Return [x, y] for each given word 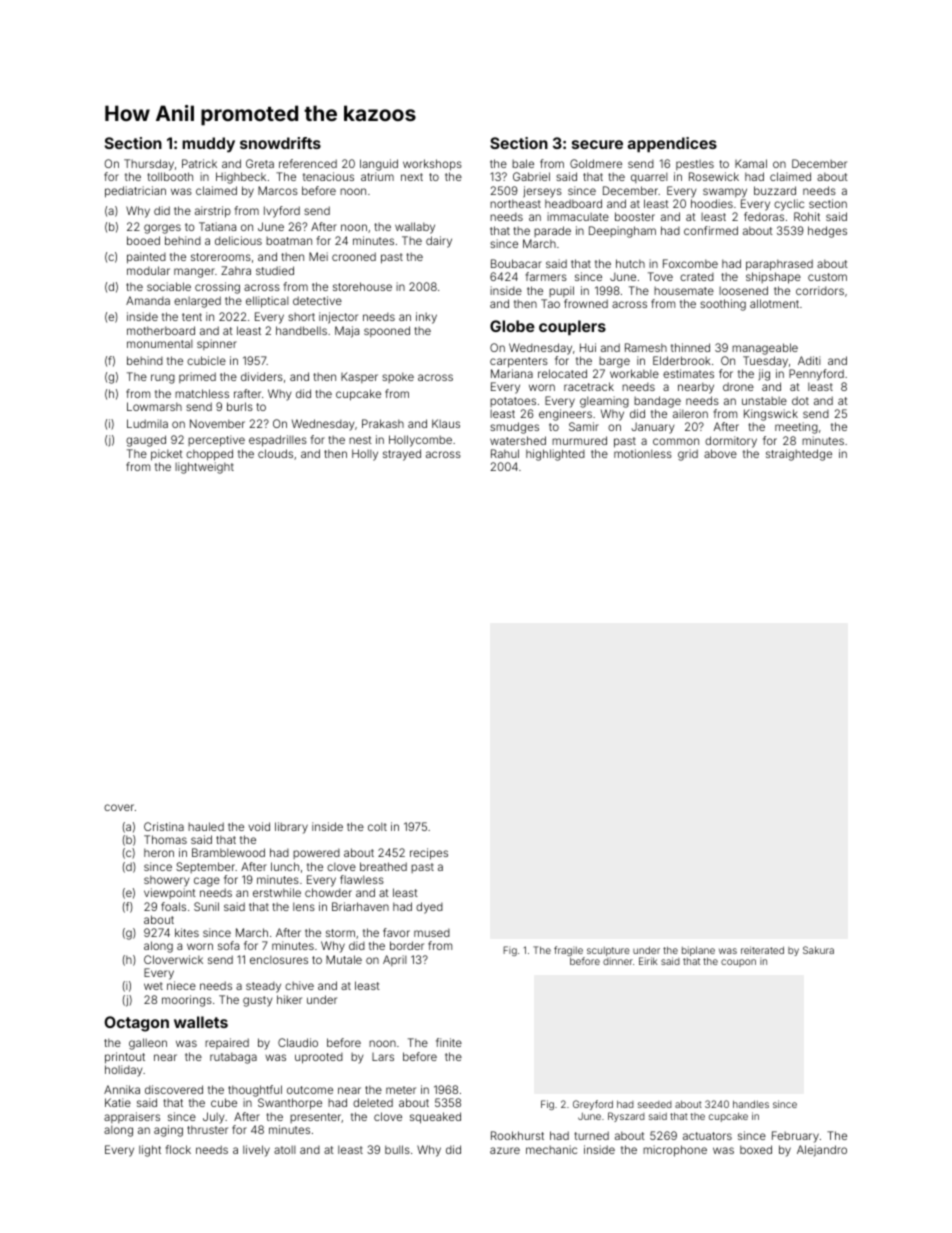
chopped [209, 455]
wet [153, 986]
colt [377, 826]
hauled [206, 826]
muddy [208, 145]
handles [751, 1104]
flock [178, 1149]
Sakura [818, 950]
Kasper [359, 377]
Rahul [505, 453]
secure [597, 144]
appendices [672, 144]
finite [449, 1042]
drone [738, 386]
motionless [643, 453]
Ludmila [147, 423]
